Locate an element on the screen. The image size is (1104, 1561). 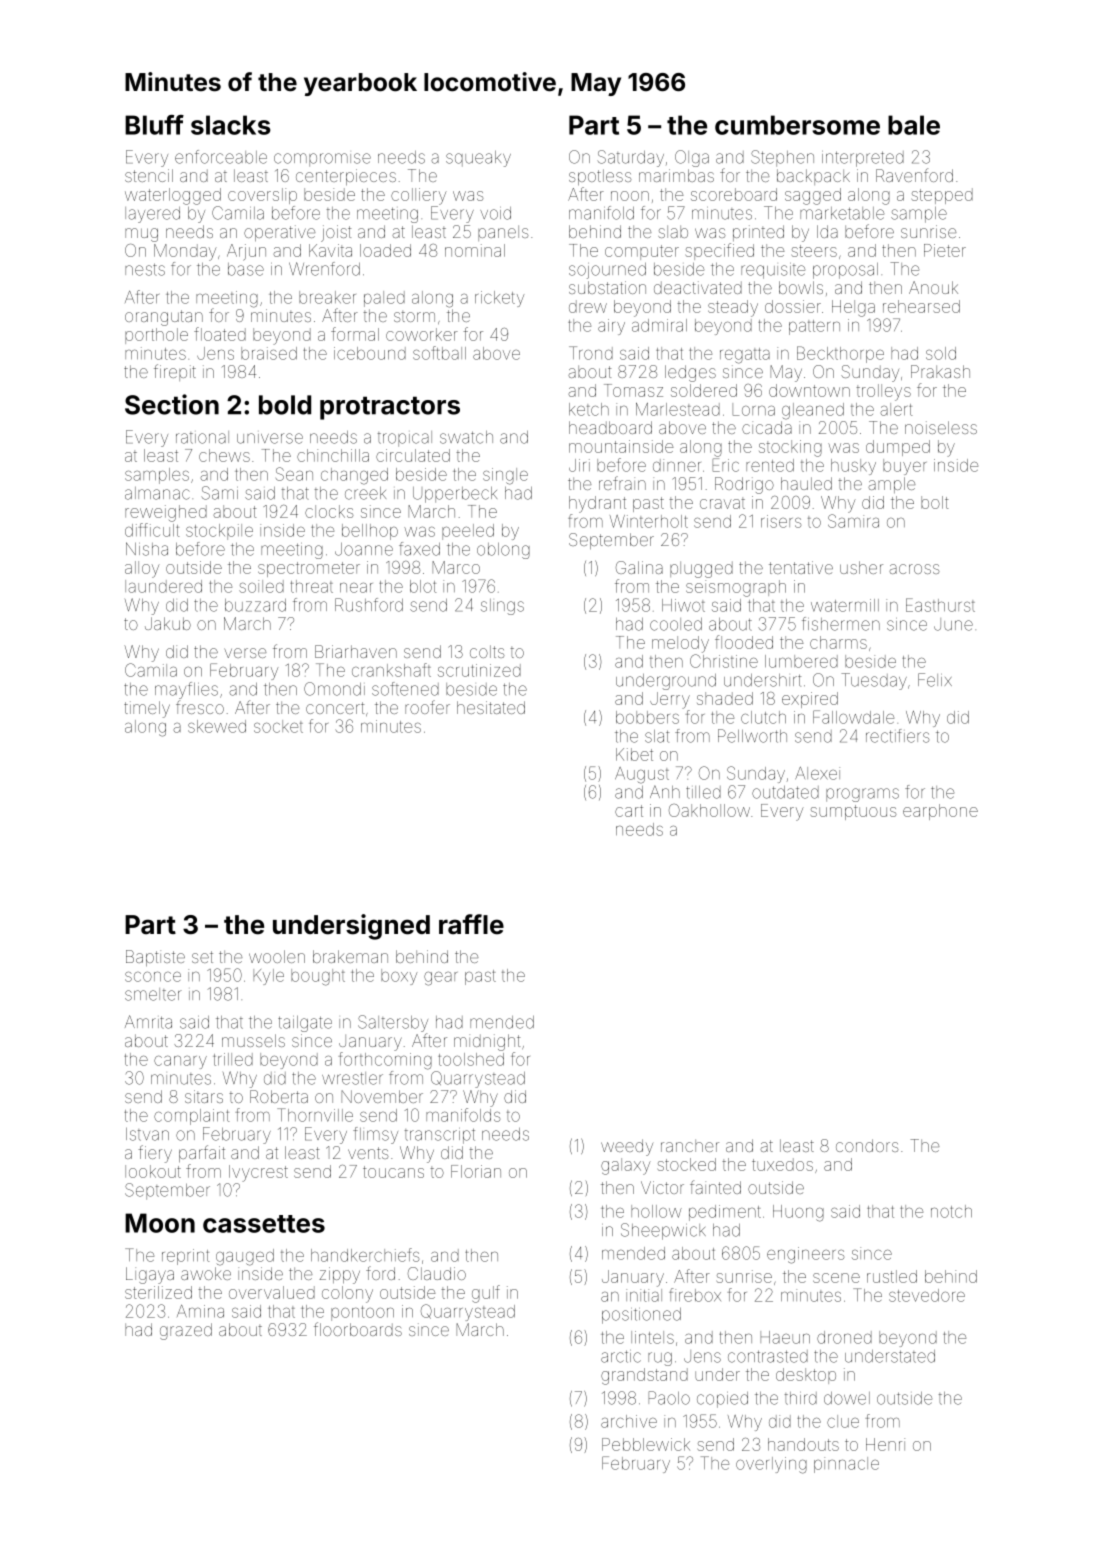
Monday is located at coordinates (185, 252).
